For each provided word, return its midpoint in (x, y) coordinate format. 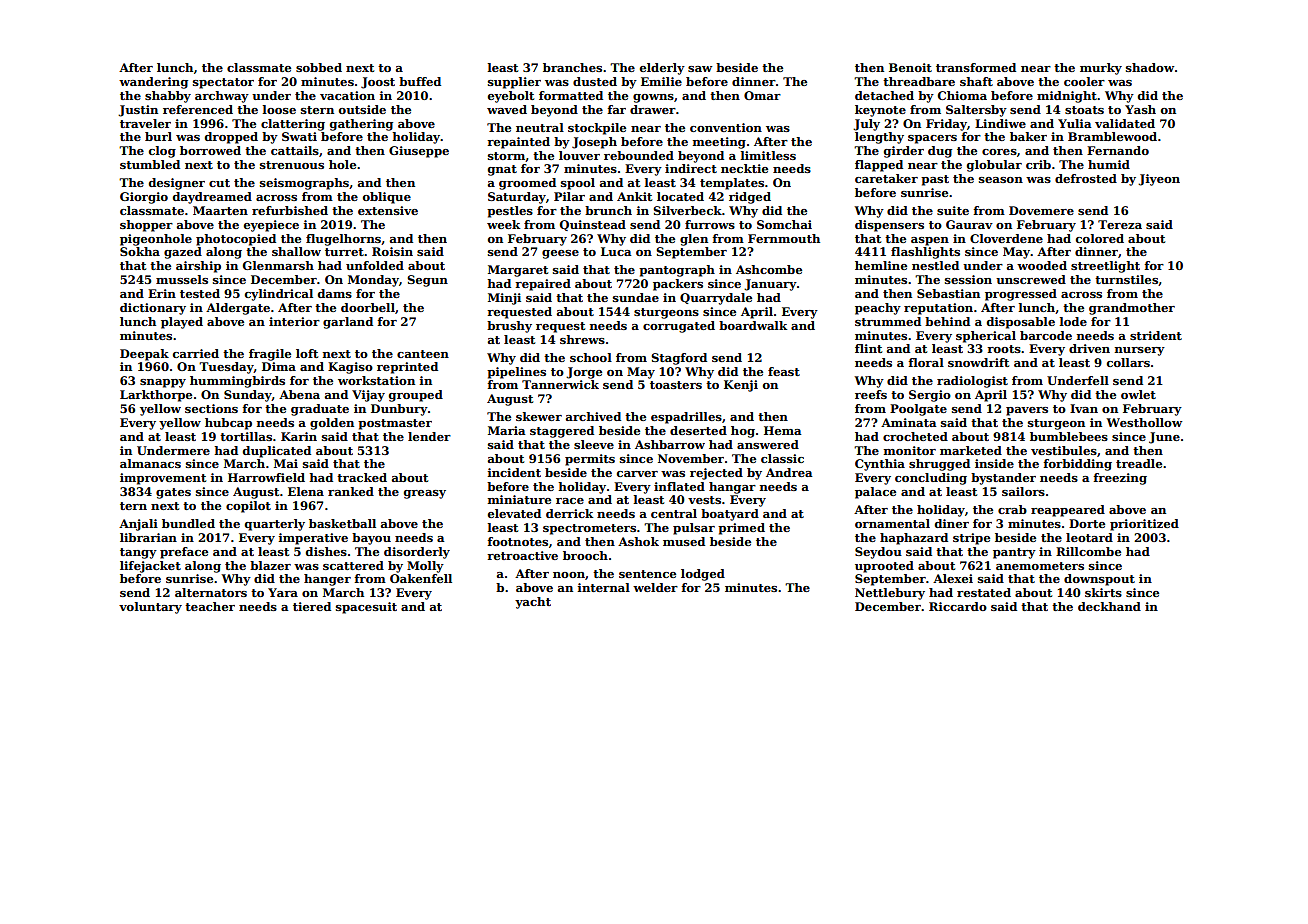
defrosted (1086, 178)
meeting (719, 143)
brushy (509, 327)
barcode (1046, 335)
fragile (270, 355)
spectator (223, 83)
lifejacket (150, 567)
